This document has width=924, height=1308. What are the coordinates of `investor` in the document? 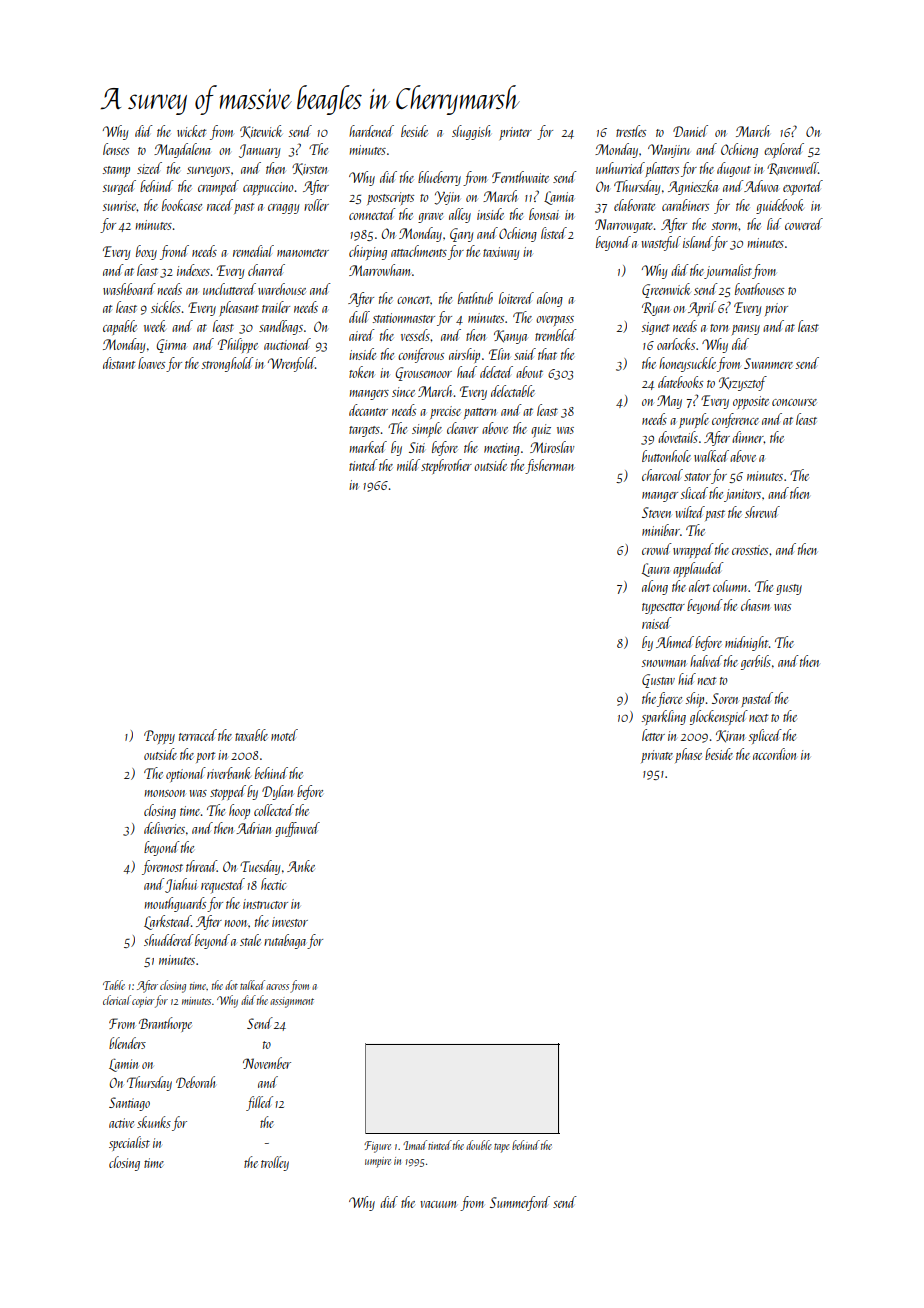 It's located at (290, 922).
